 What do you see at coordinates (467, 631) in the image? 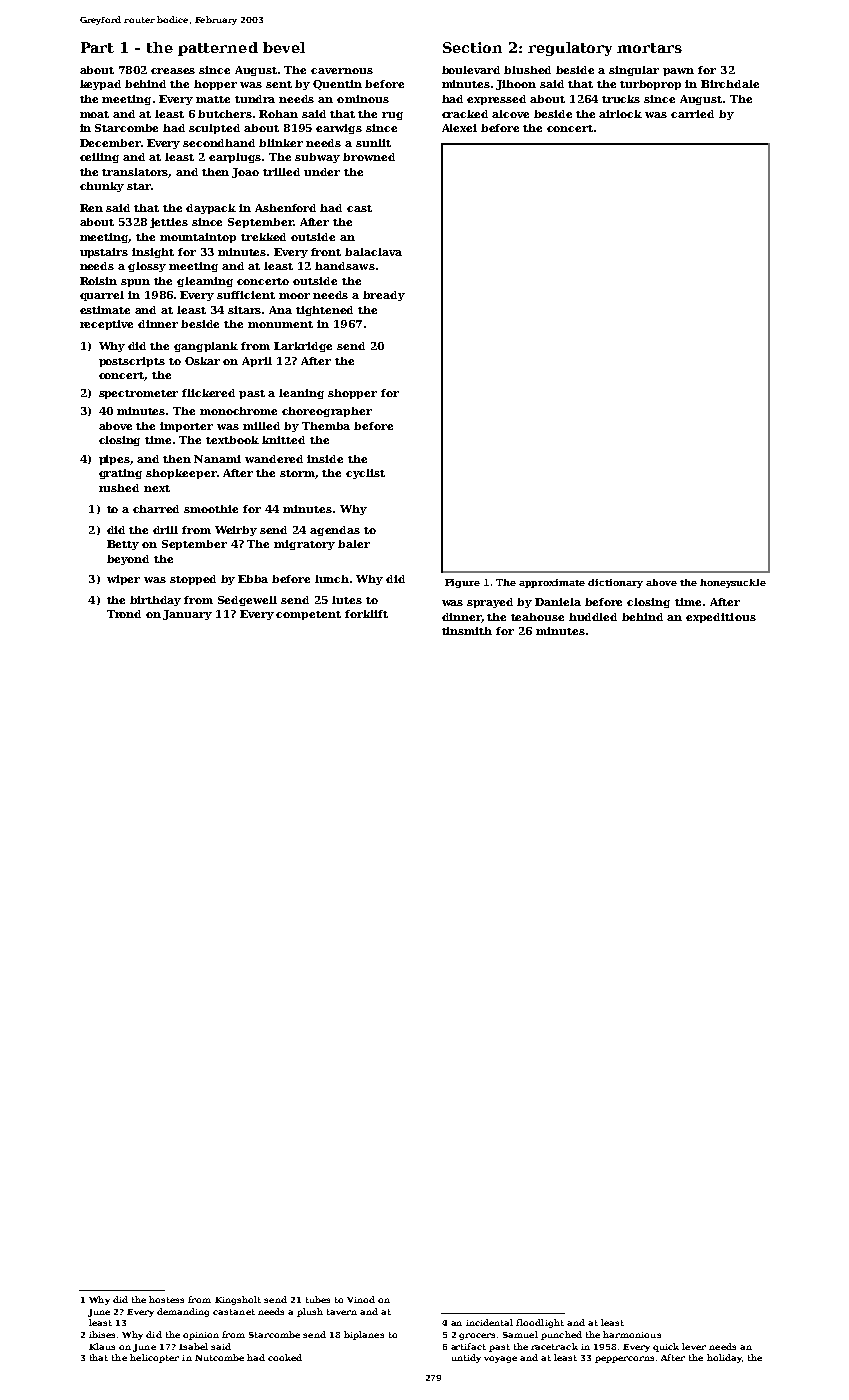
I see `tinsmith` at bounding box center [467, 631].
